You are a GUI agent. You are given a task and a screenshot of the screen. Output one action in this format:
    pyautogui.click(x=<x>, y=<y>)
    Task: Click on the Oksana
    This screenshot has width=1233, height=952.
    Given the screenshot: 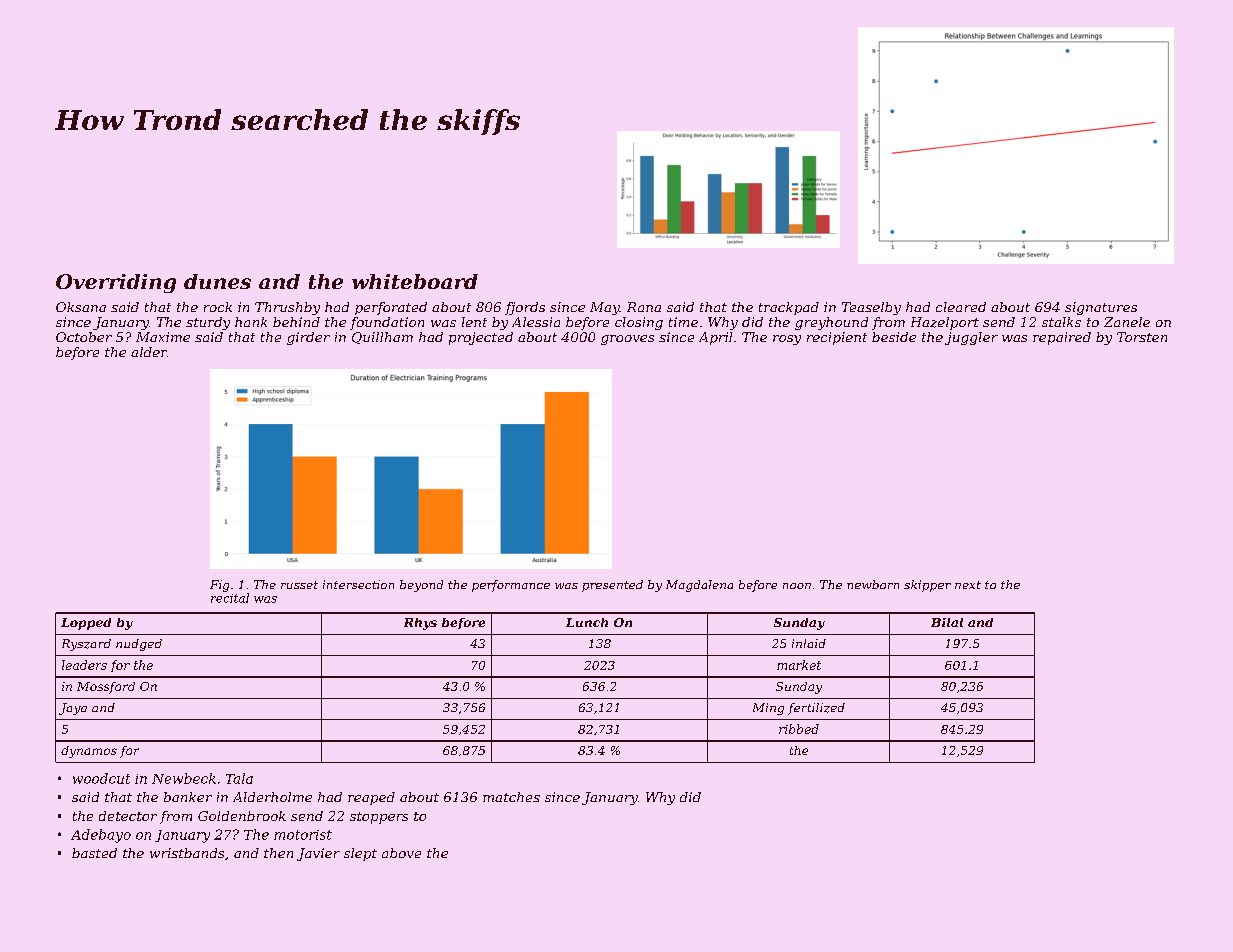 What is the action you would take?
    pyautogui.click(x=81, y=307)
